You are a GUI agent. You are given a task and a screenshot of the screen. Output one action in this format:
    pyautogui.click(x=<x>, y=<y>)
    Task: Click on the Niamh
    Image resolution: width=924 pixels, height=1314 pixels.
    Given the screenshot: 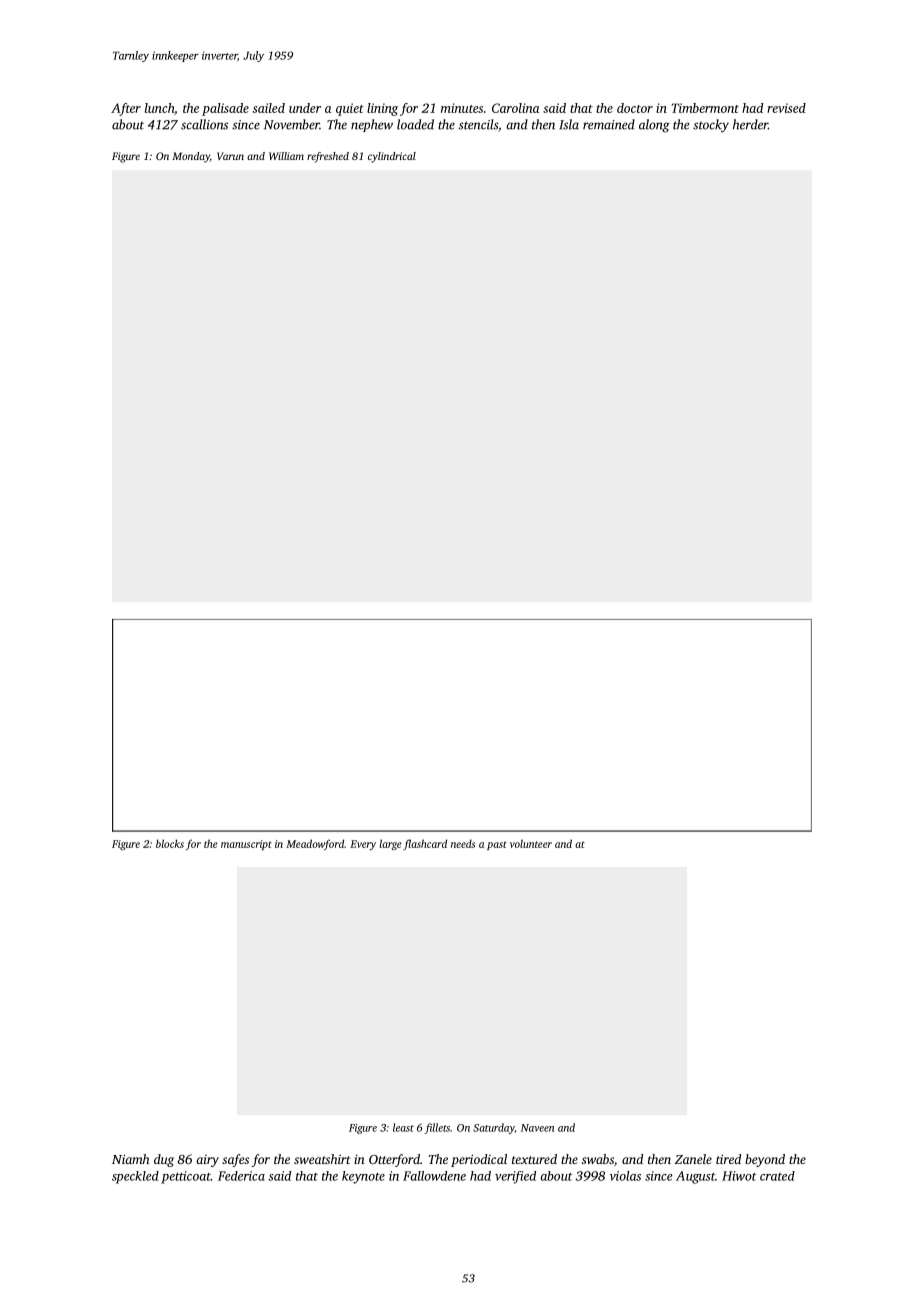 What is the action you would take?
    pyautogui.click(x=130, y=1159)
